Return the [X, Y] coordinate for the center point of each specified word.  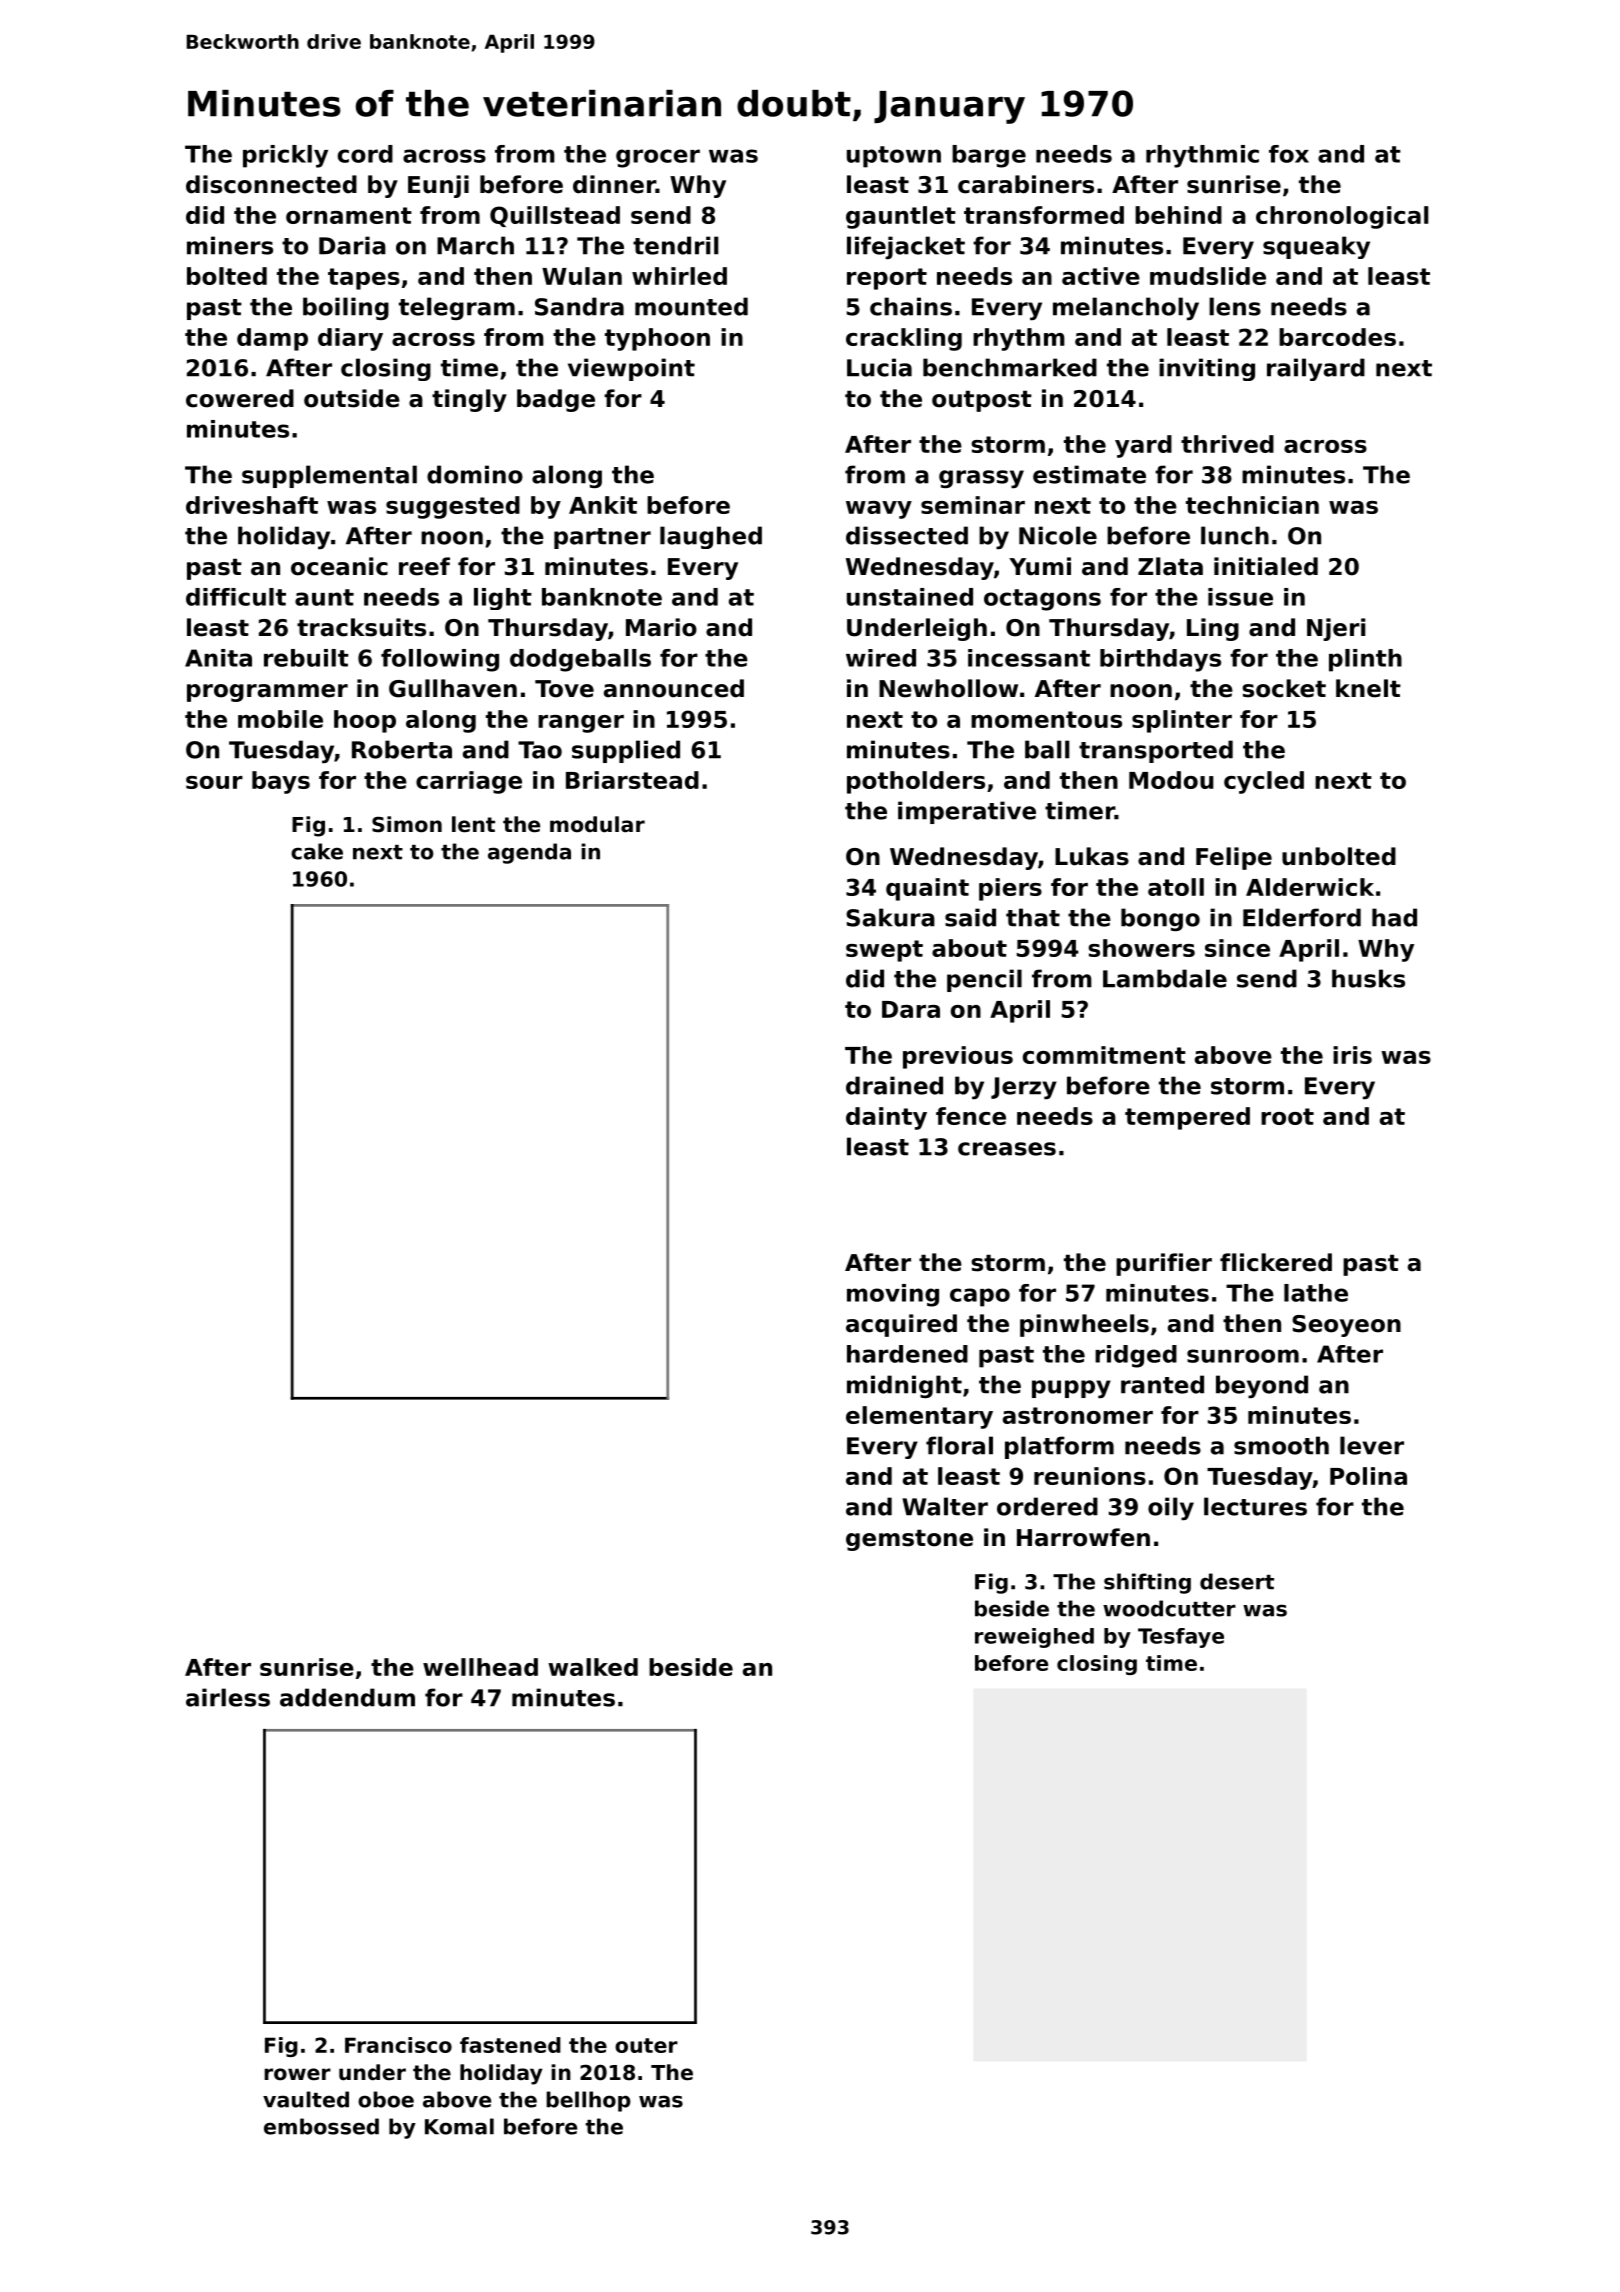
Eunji [438, 186]
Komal [459, 2126]
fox [1289, 154]
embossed [321, 2126]
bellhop [588, 2101]
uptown [894, 157]
